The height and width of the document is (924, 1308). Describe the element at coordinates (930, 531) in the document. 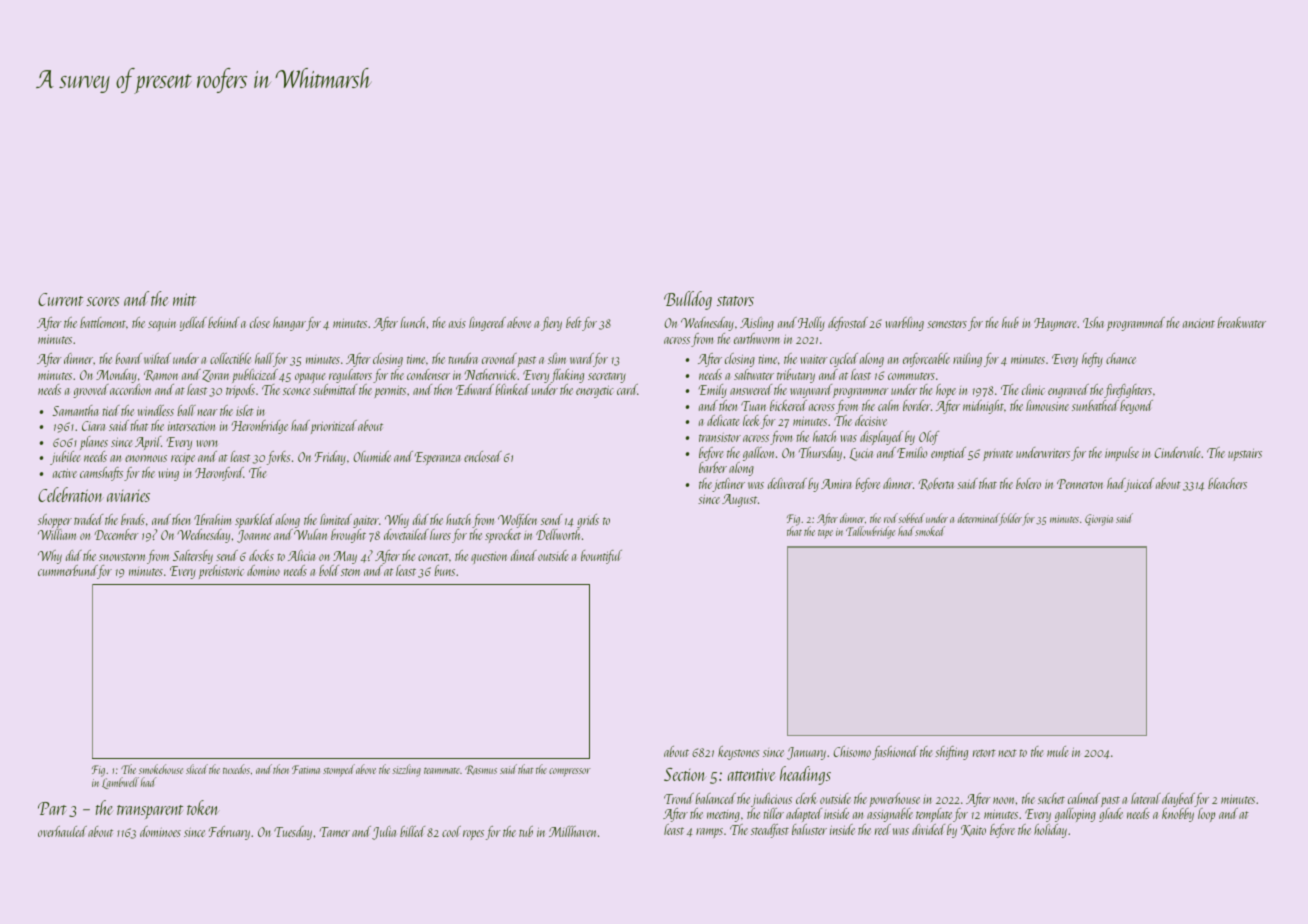

I see `smoked` at that location.
